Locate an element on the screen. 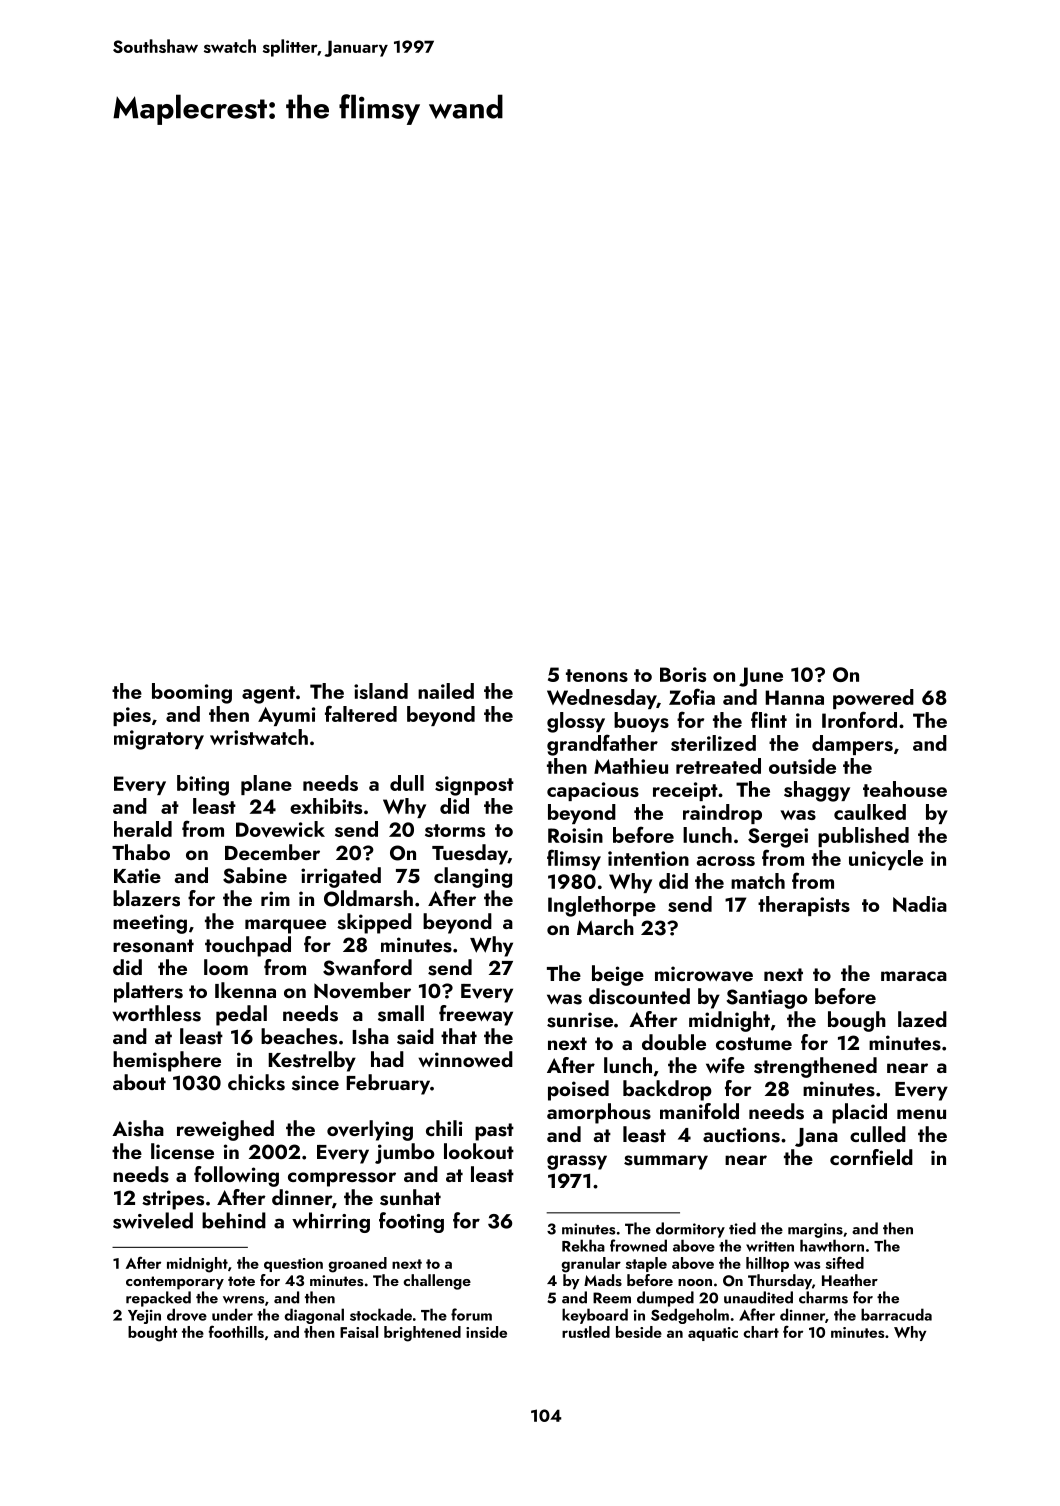  skipped is located at coordinates (374, 923).
